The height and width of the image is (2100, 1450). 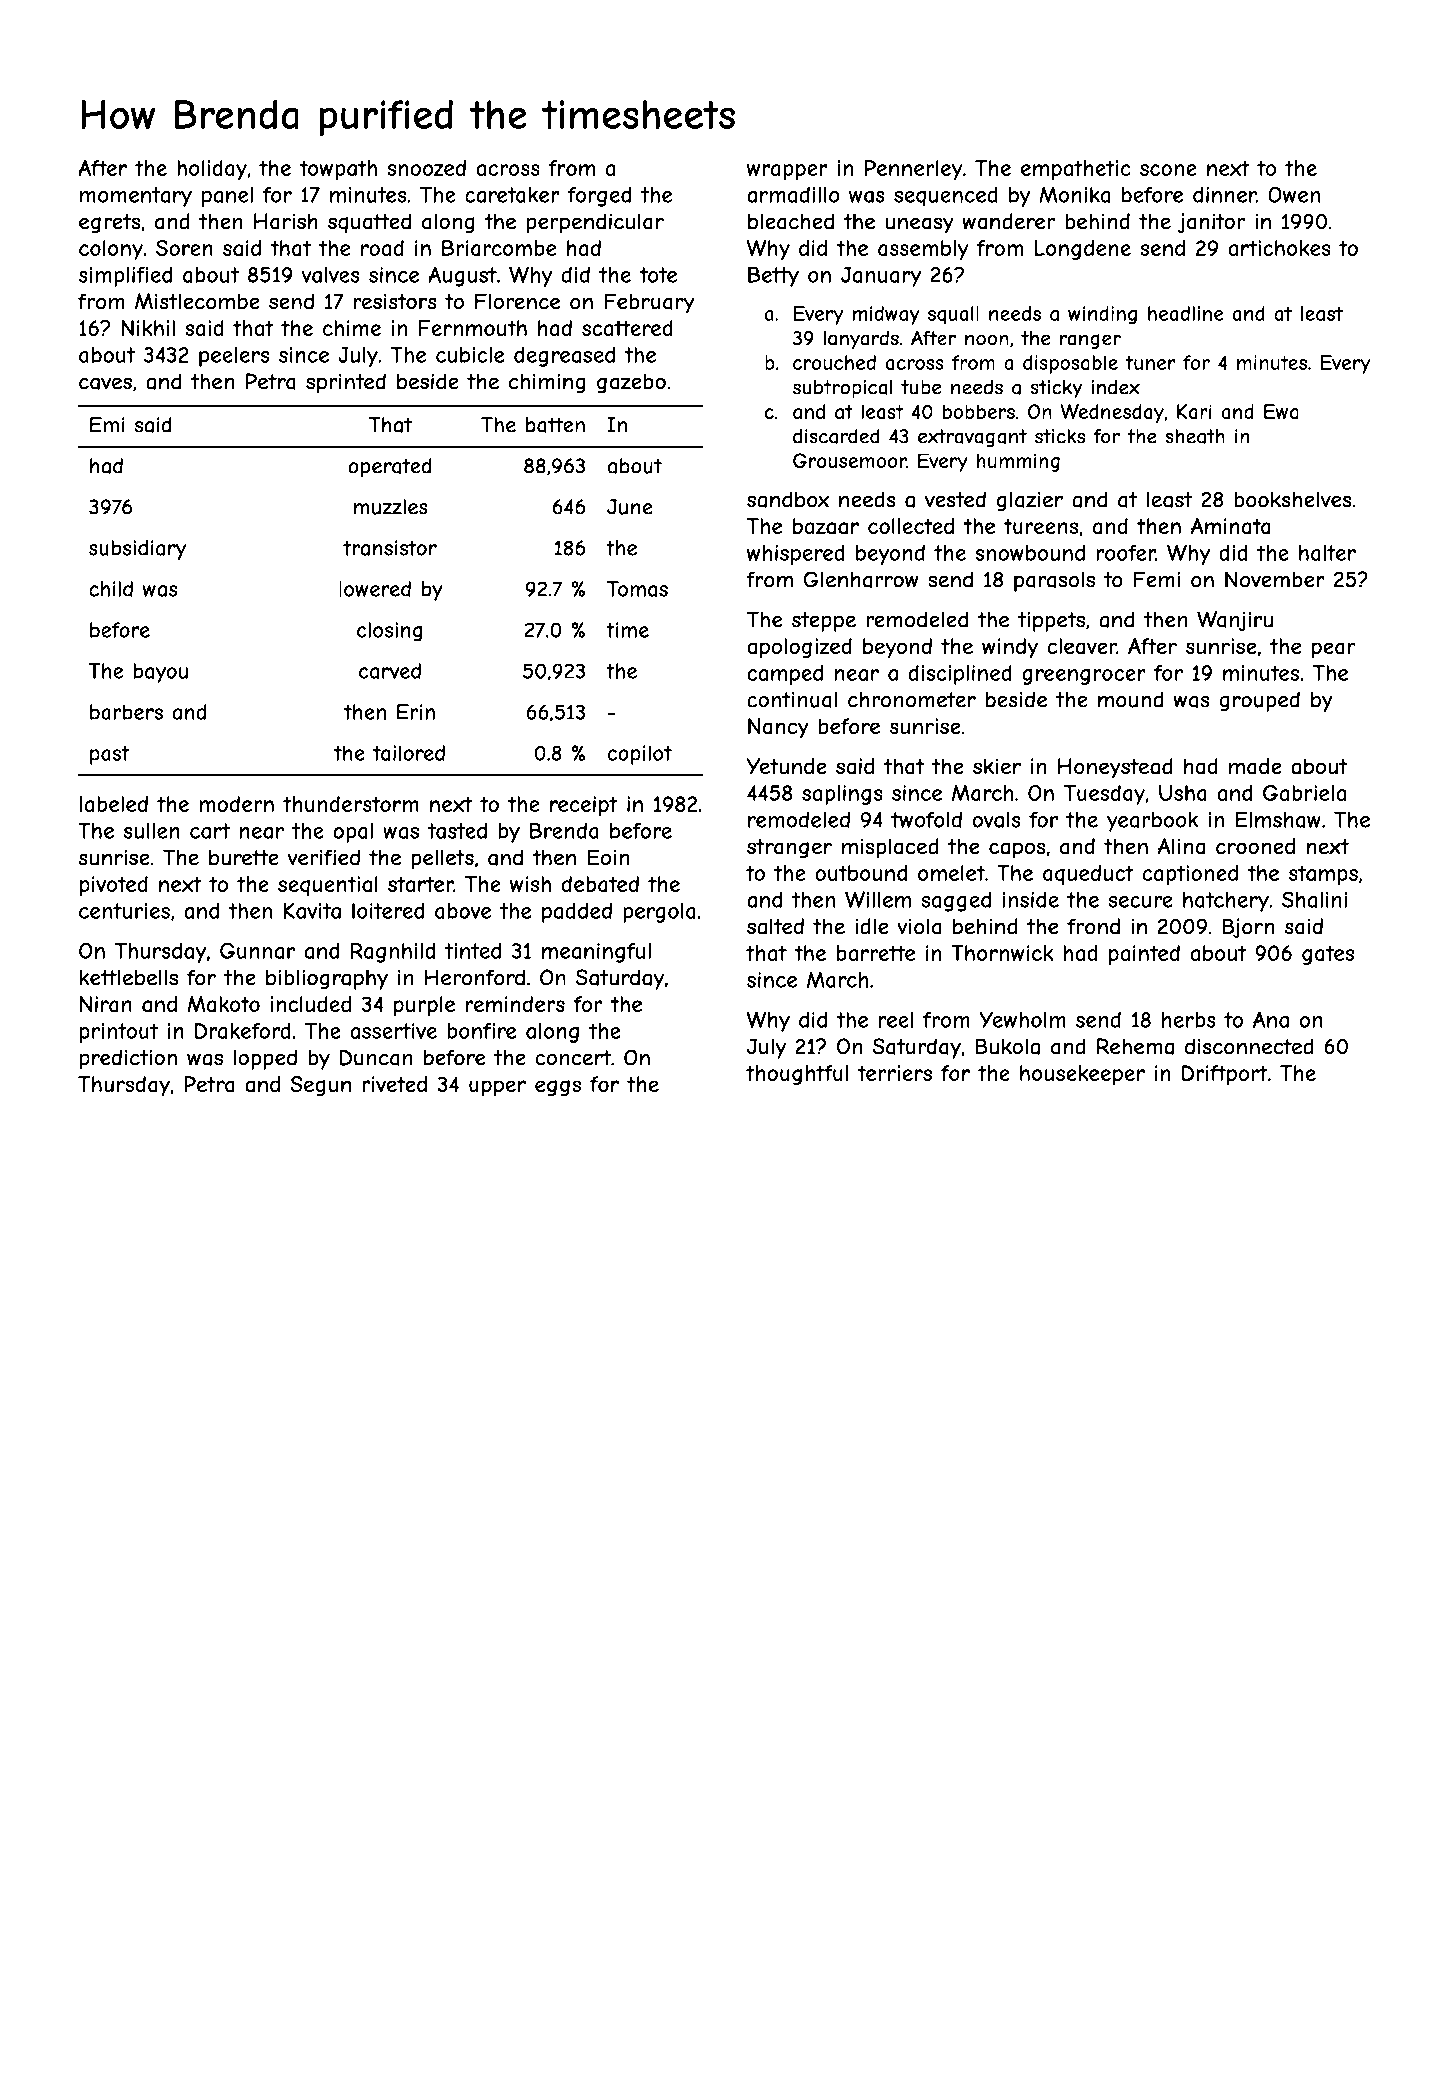 I want to click on steppe, so click(x=824, y=622).
